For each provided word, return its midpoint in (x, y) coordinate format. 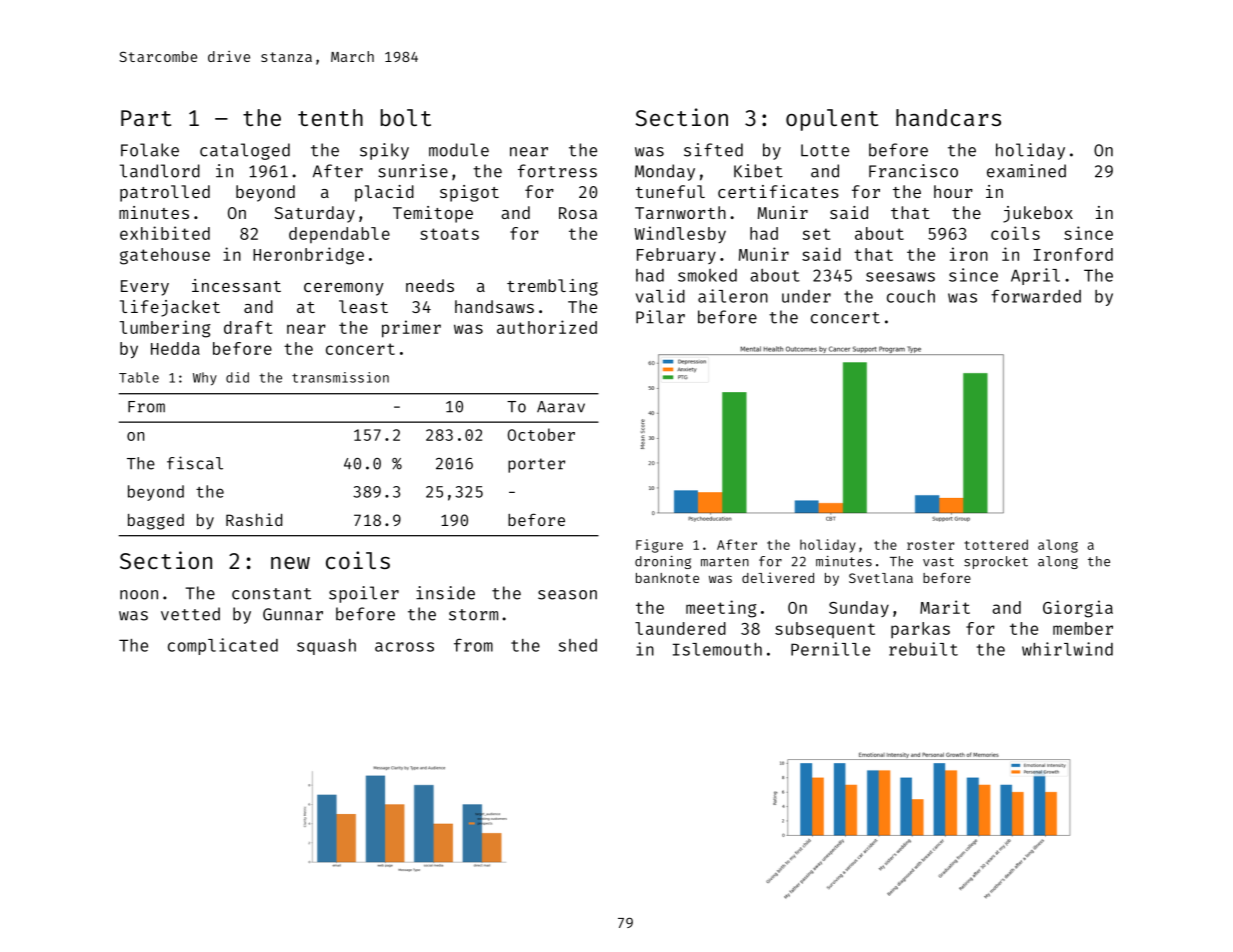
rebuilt (923, 649)
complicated (223, 646)
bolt (406, 117)
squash (326, 647)
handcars (948, 117)
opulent (832, 120)
